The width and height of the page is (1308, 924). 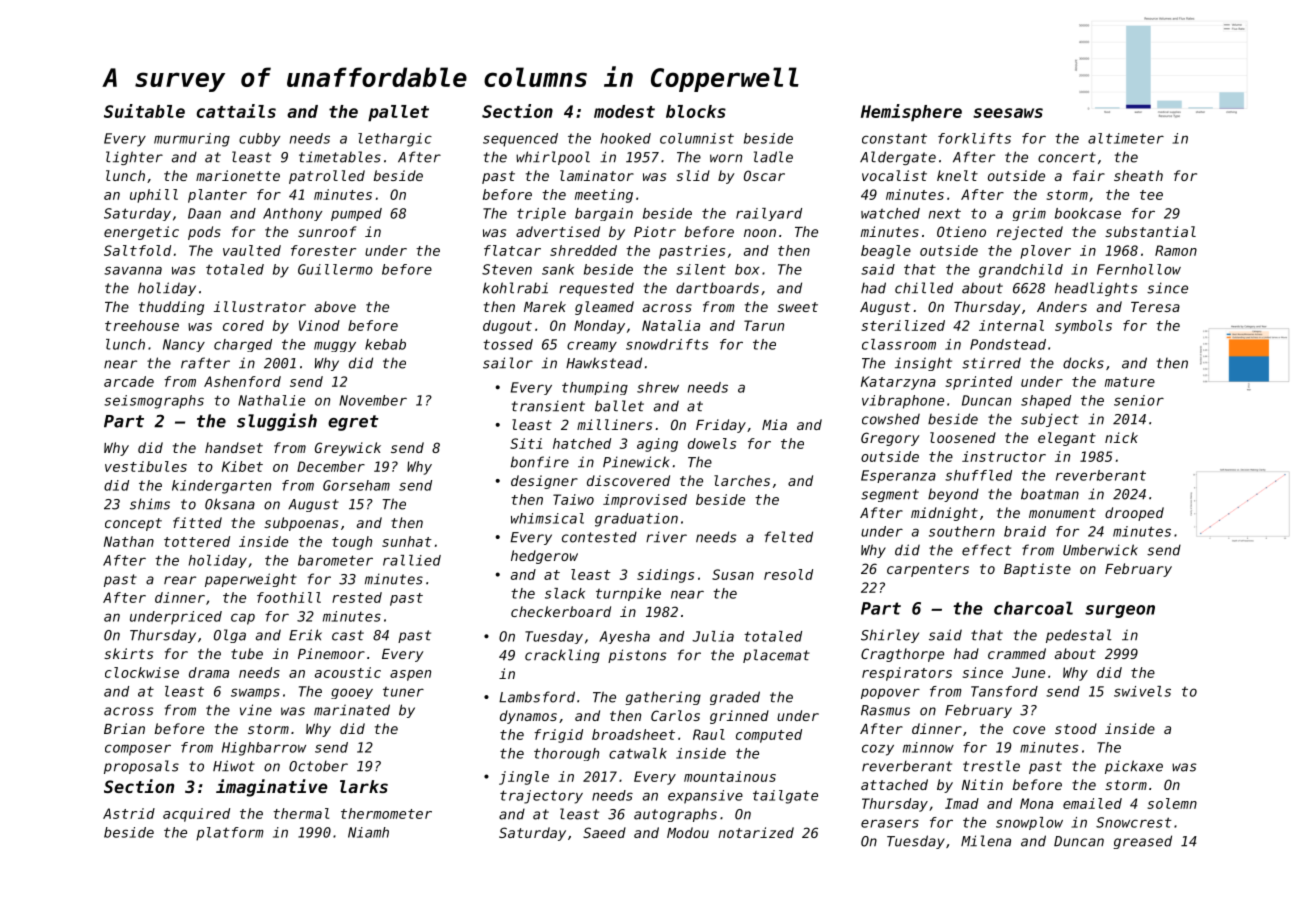 What do you see at coordinates (903, 402) in the page?
I see `vibraphone` at bounding box center [903, 402].
